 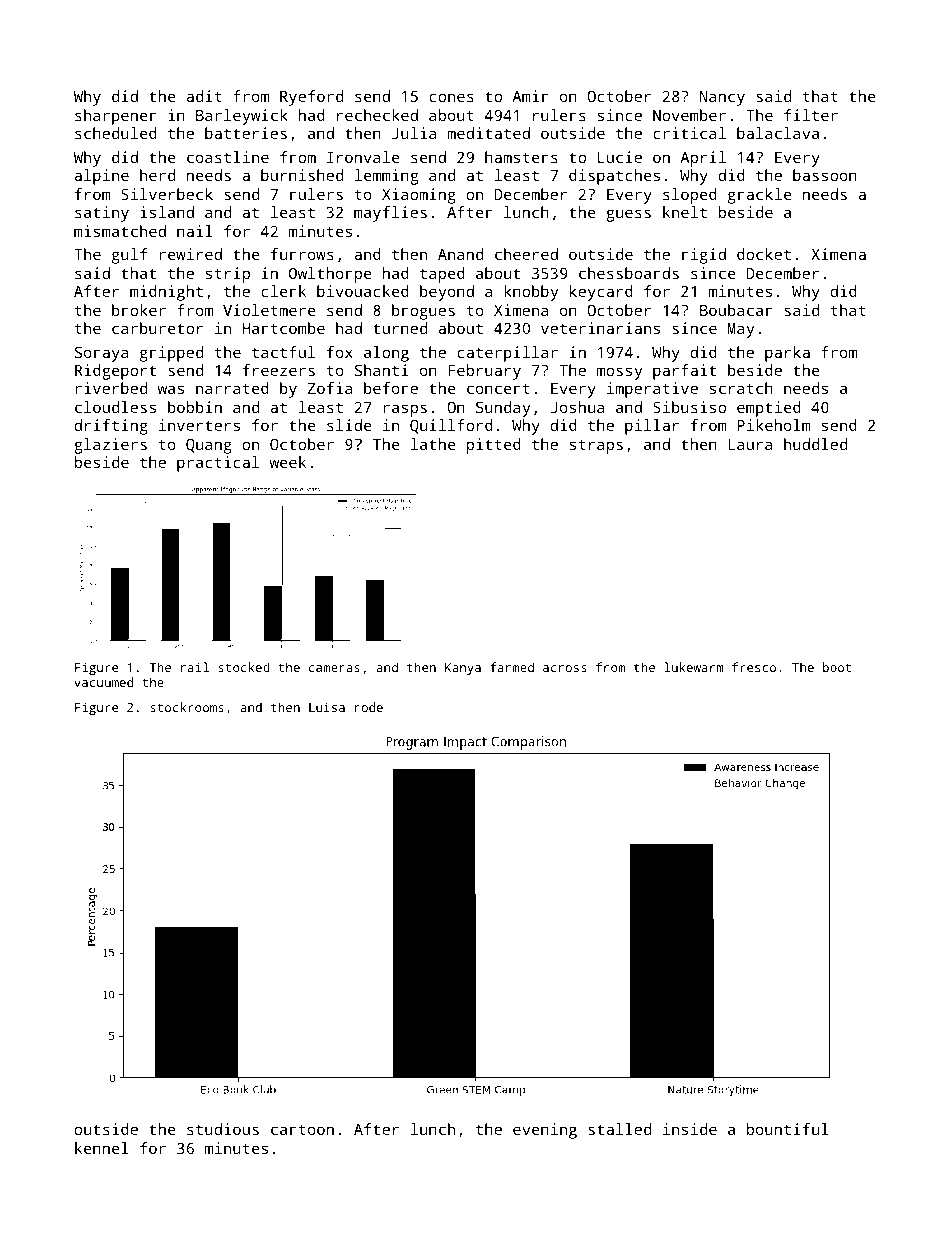 What do you see at coordinates (788, 1129) in the screenshot?
I see `bountiful` at bounding box center [788, 1129].
